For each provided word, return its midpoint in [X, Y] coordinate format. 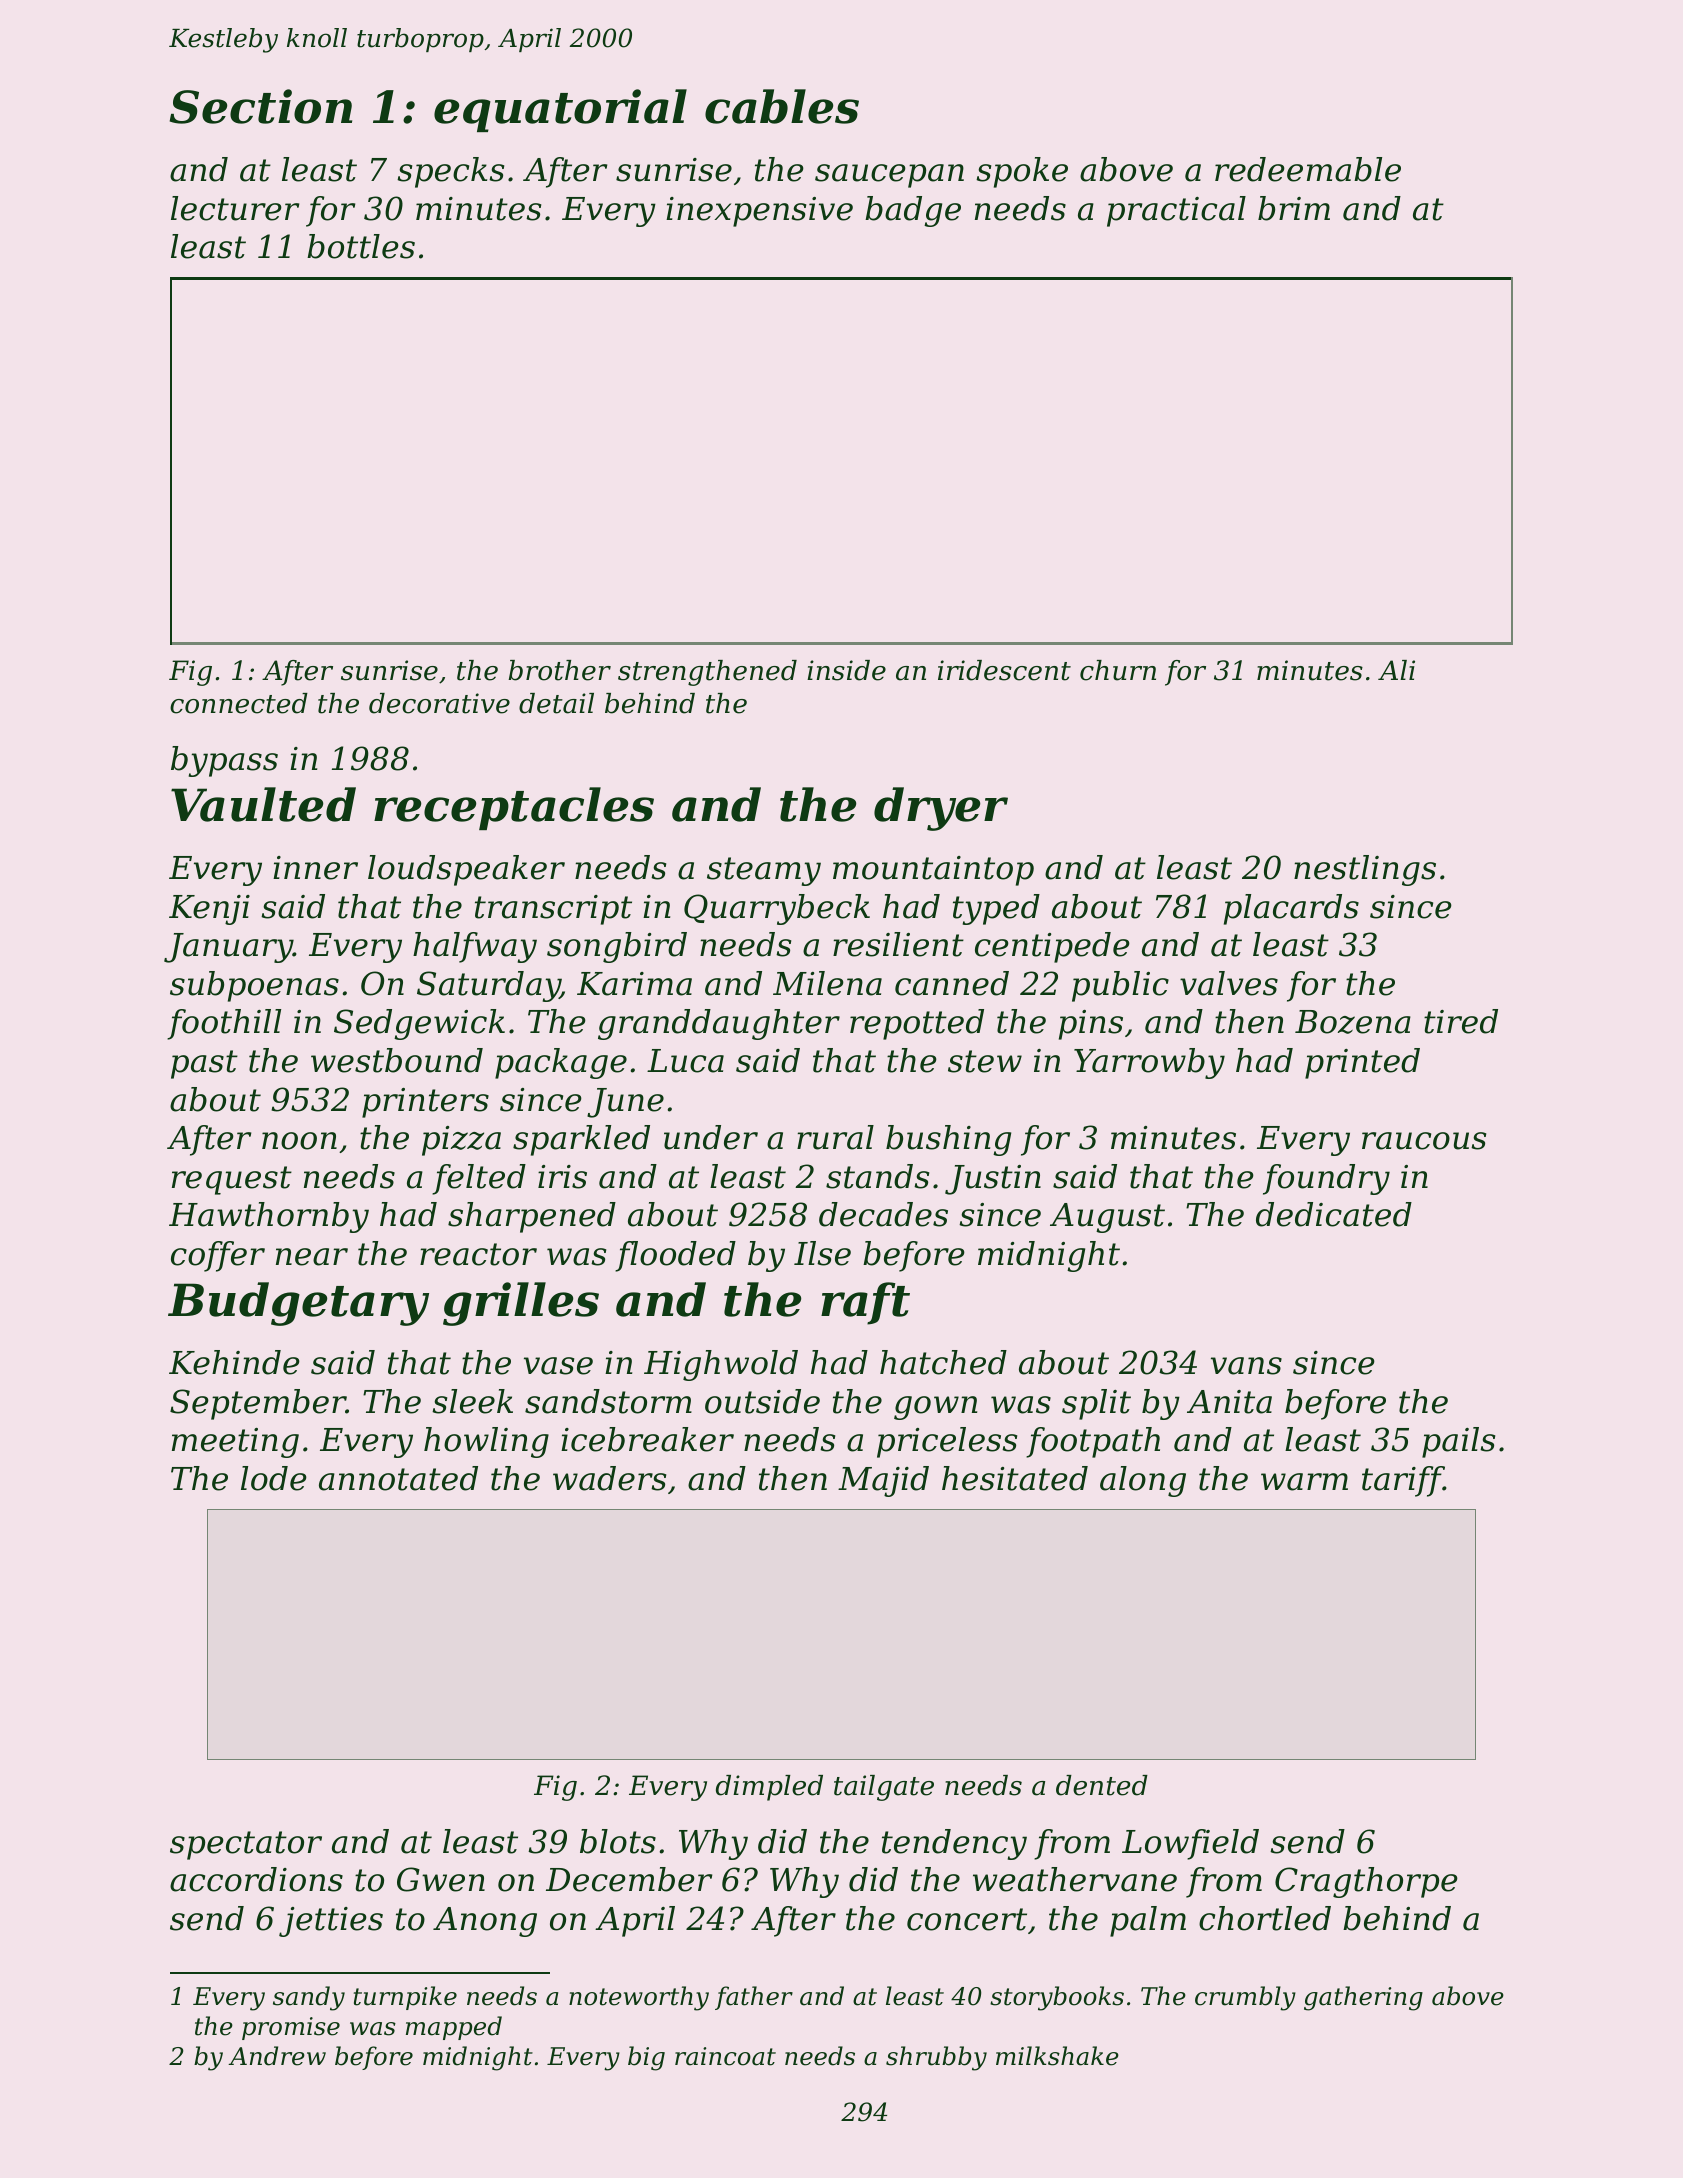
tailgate [884, 1788]
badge [913, 211]
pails [1458, 1442]
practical [1176, 211]
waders [609, 1478]
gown [935, 1408]
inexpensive [759, 212]
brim [1294, 208]
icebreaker [647, 1439]
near [312, 1257]
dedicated [1334, 1214]
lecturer [235, 208]
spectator [246, 1845]
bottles [361, 246]
